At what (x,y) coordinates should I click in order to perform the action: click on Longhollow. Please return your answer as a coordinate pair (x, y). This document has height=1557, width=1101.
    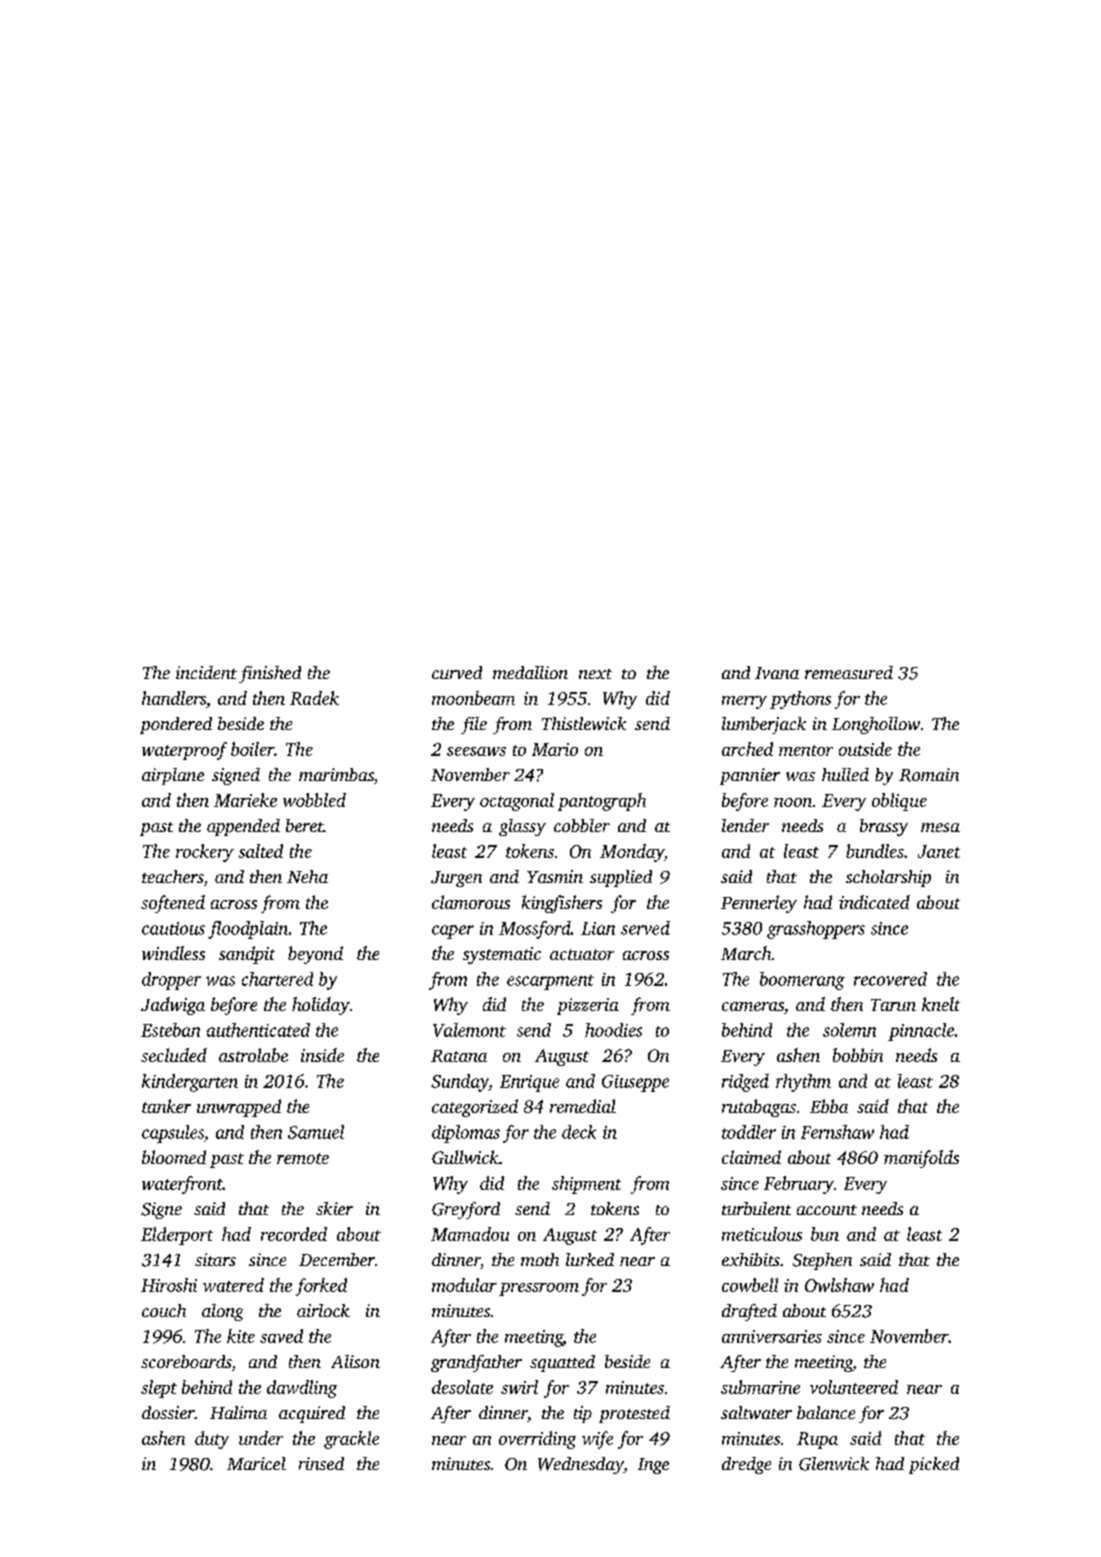
    Looking at the image, I should click on (876, 725).
